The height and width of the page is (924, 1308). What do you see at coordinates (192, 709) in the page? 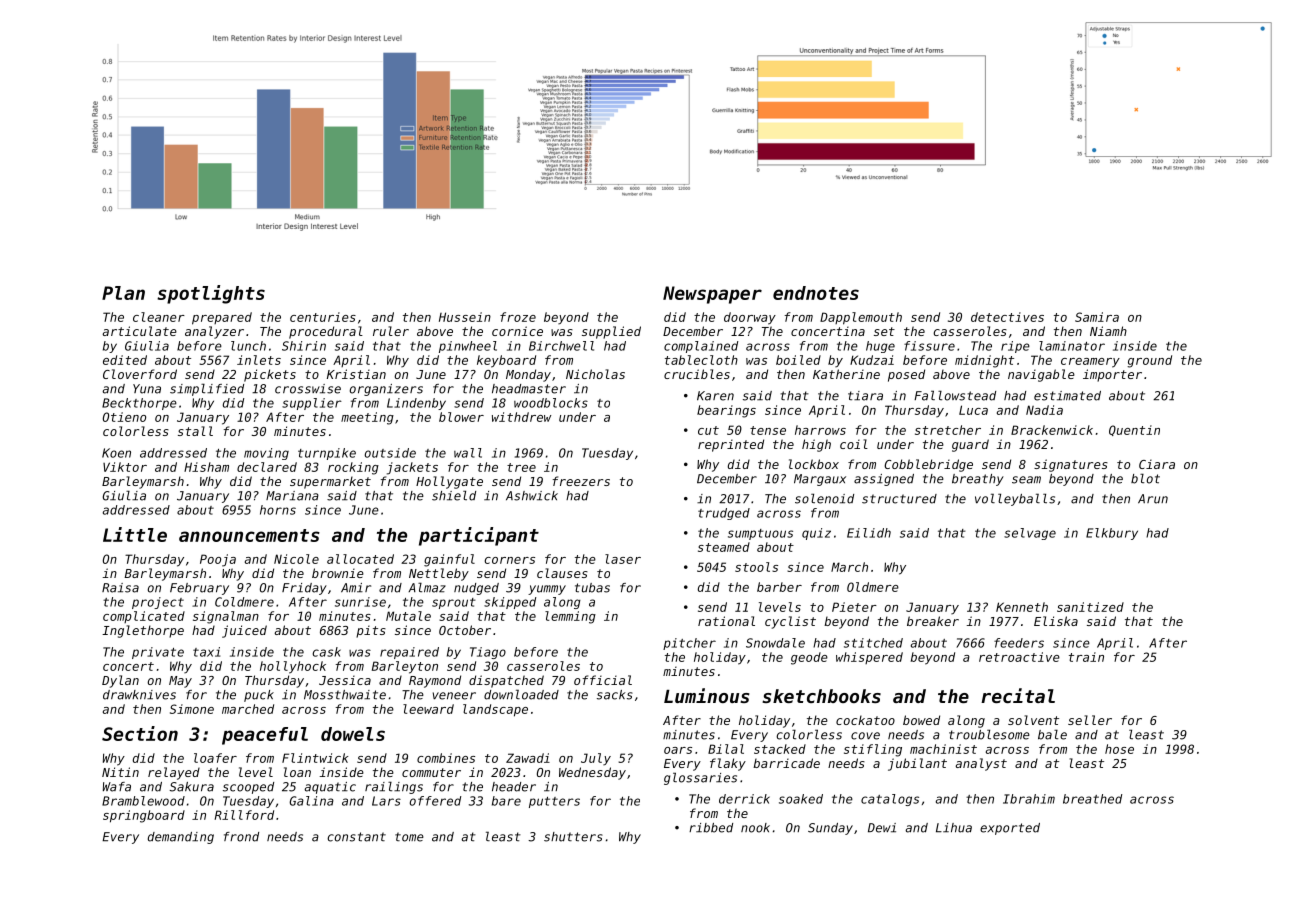
I see `Simone` at bounding box center [192, 709].
